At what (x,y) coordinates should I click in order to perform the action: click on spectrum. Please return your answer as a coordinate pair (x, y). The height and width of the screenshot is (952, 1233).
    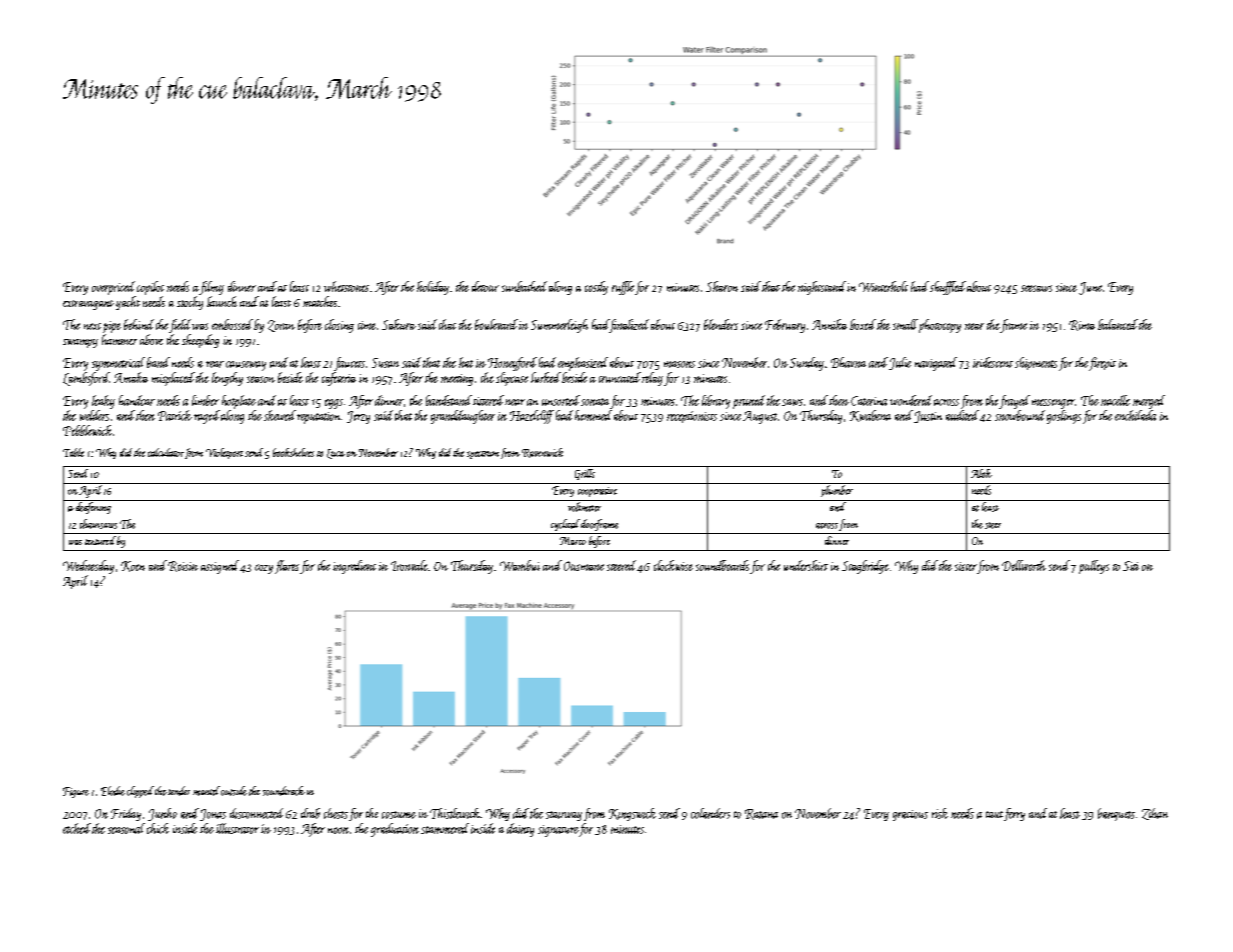
    Looking at the image, I should click on (483, 455).
